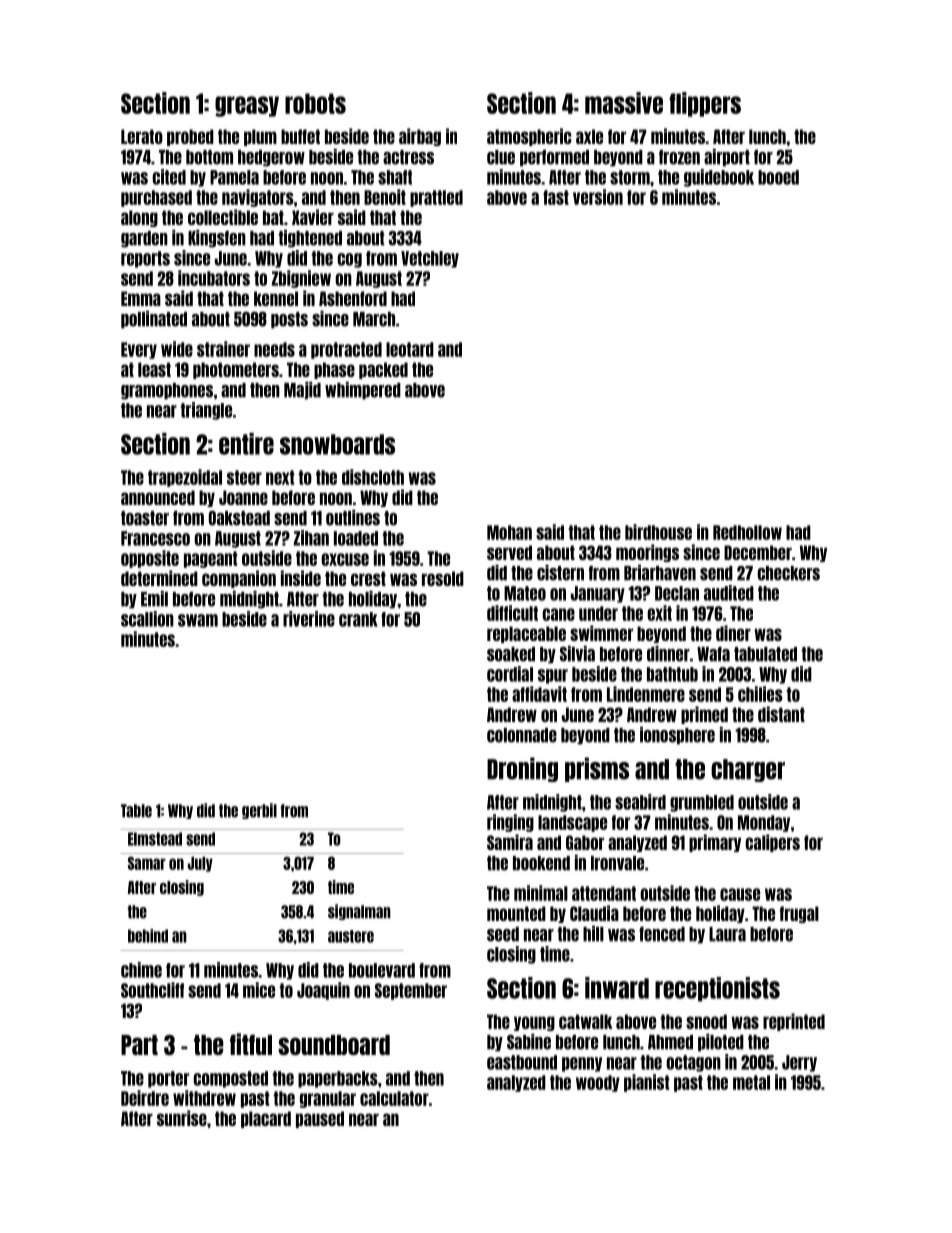 Image resolution: width=952 pixels, height=1233 pixels. I want to click on Mateo, so click(525, 593).
